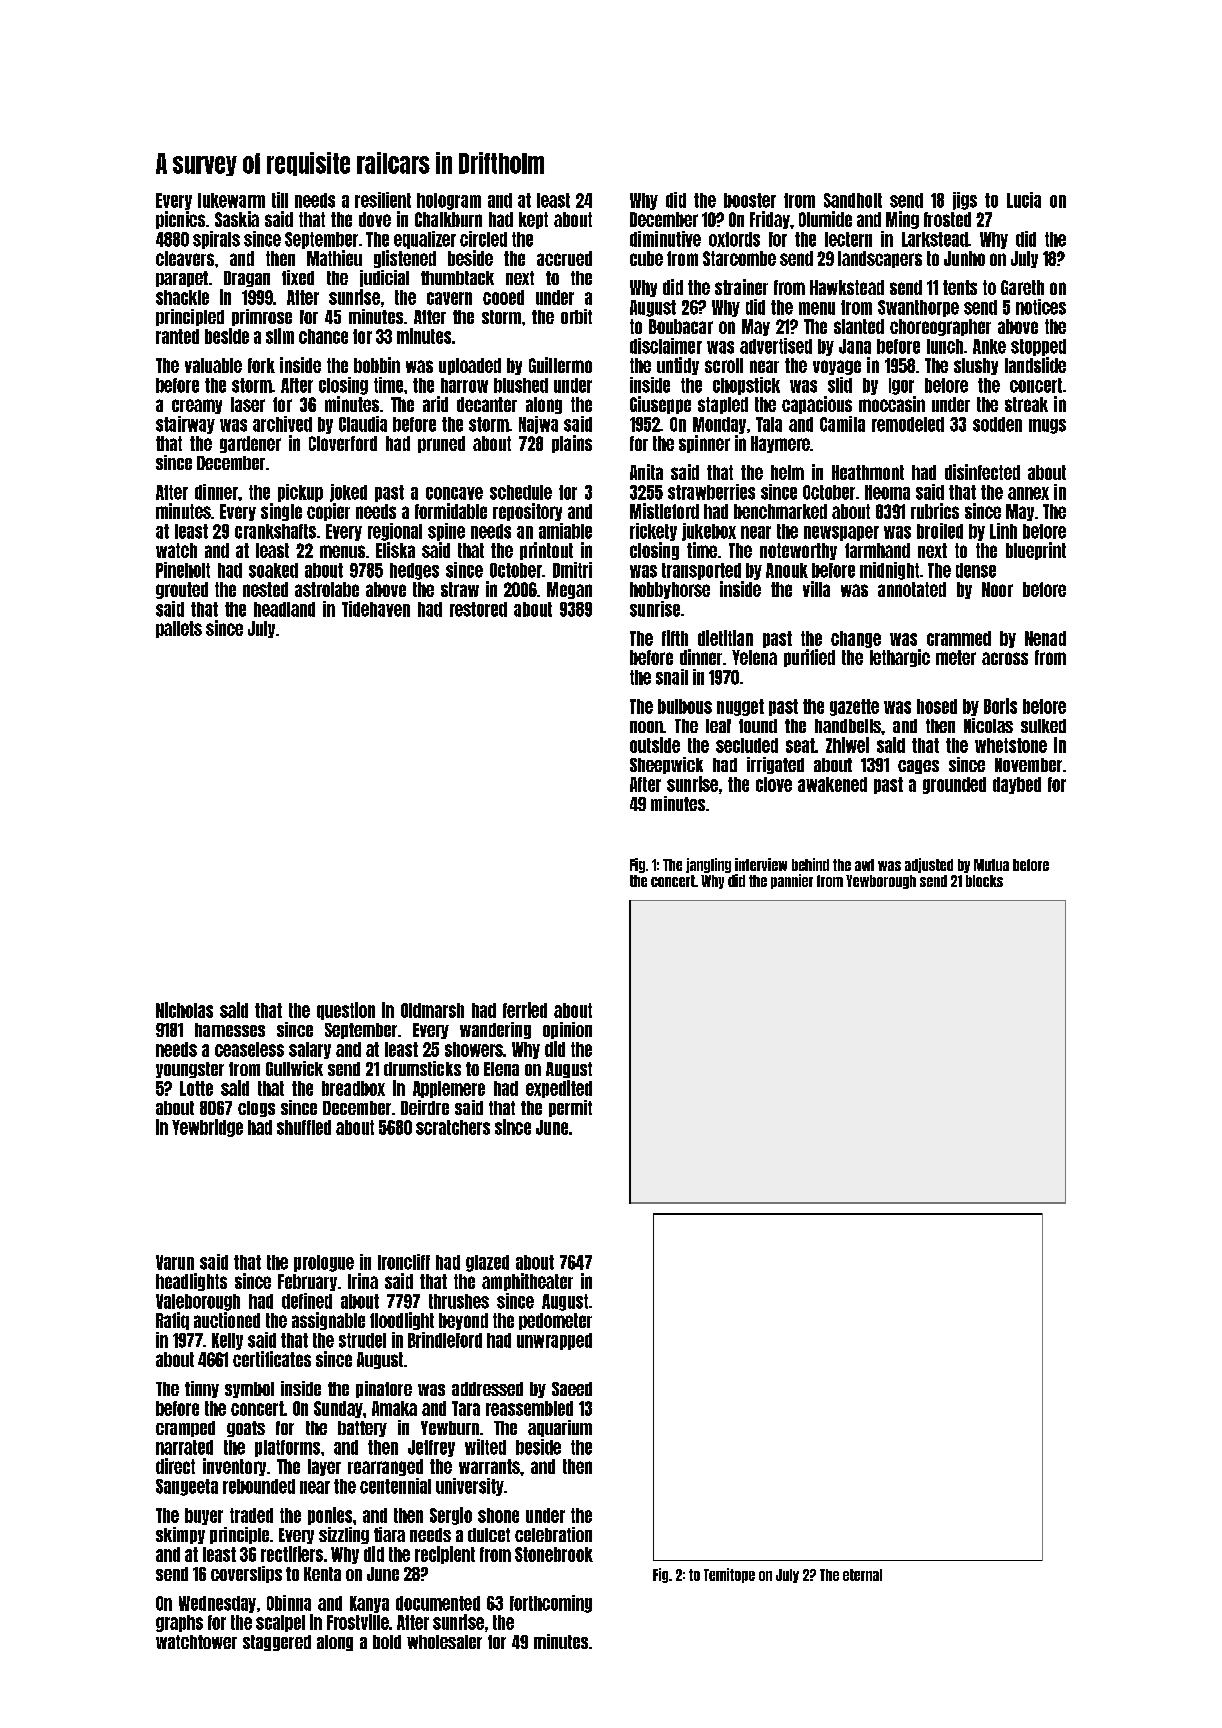  What do you see at coordinates (525, 1010) in the screenshot?
I see `ferried` at bounding box center [525, 1010].
